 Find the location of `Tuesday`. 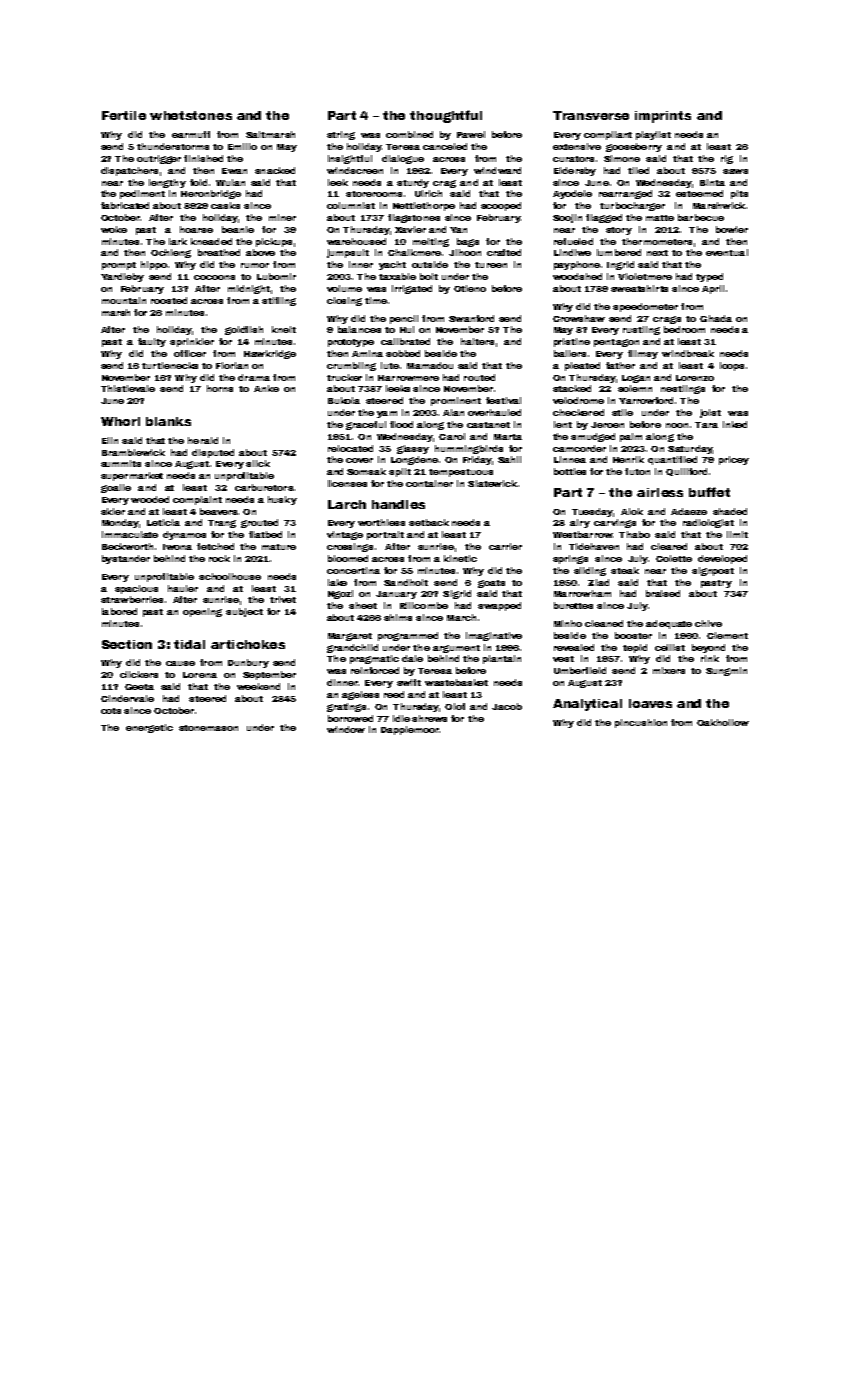

Tuesday is located at coordinates (592, 512).
